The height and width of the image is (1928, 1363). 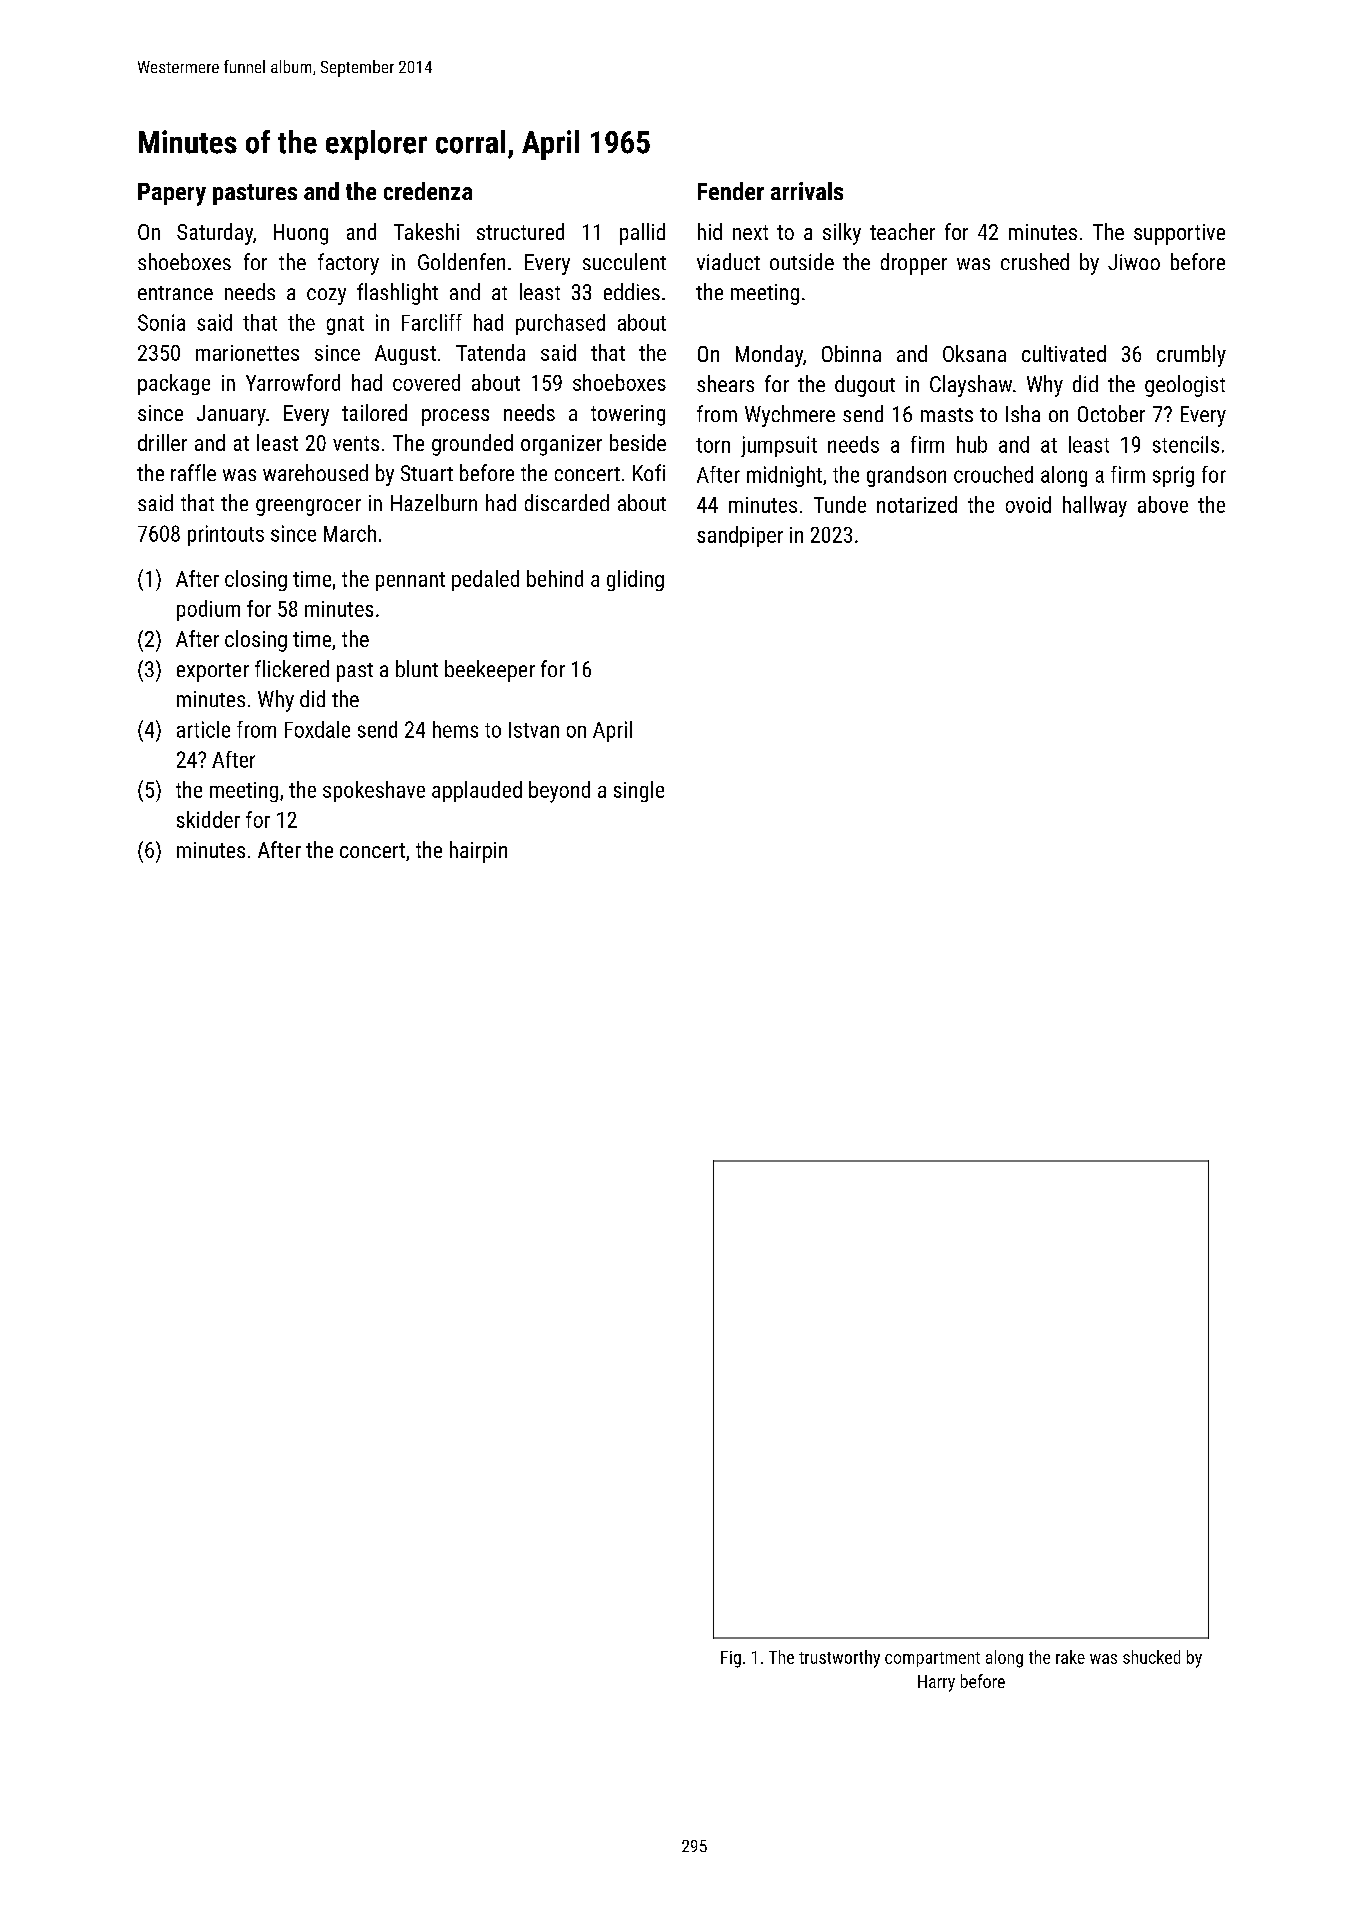 What do you see at coordinates (1173, 476) in the image?
I see `sprig` at bounding box center [1173, 476].
